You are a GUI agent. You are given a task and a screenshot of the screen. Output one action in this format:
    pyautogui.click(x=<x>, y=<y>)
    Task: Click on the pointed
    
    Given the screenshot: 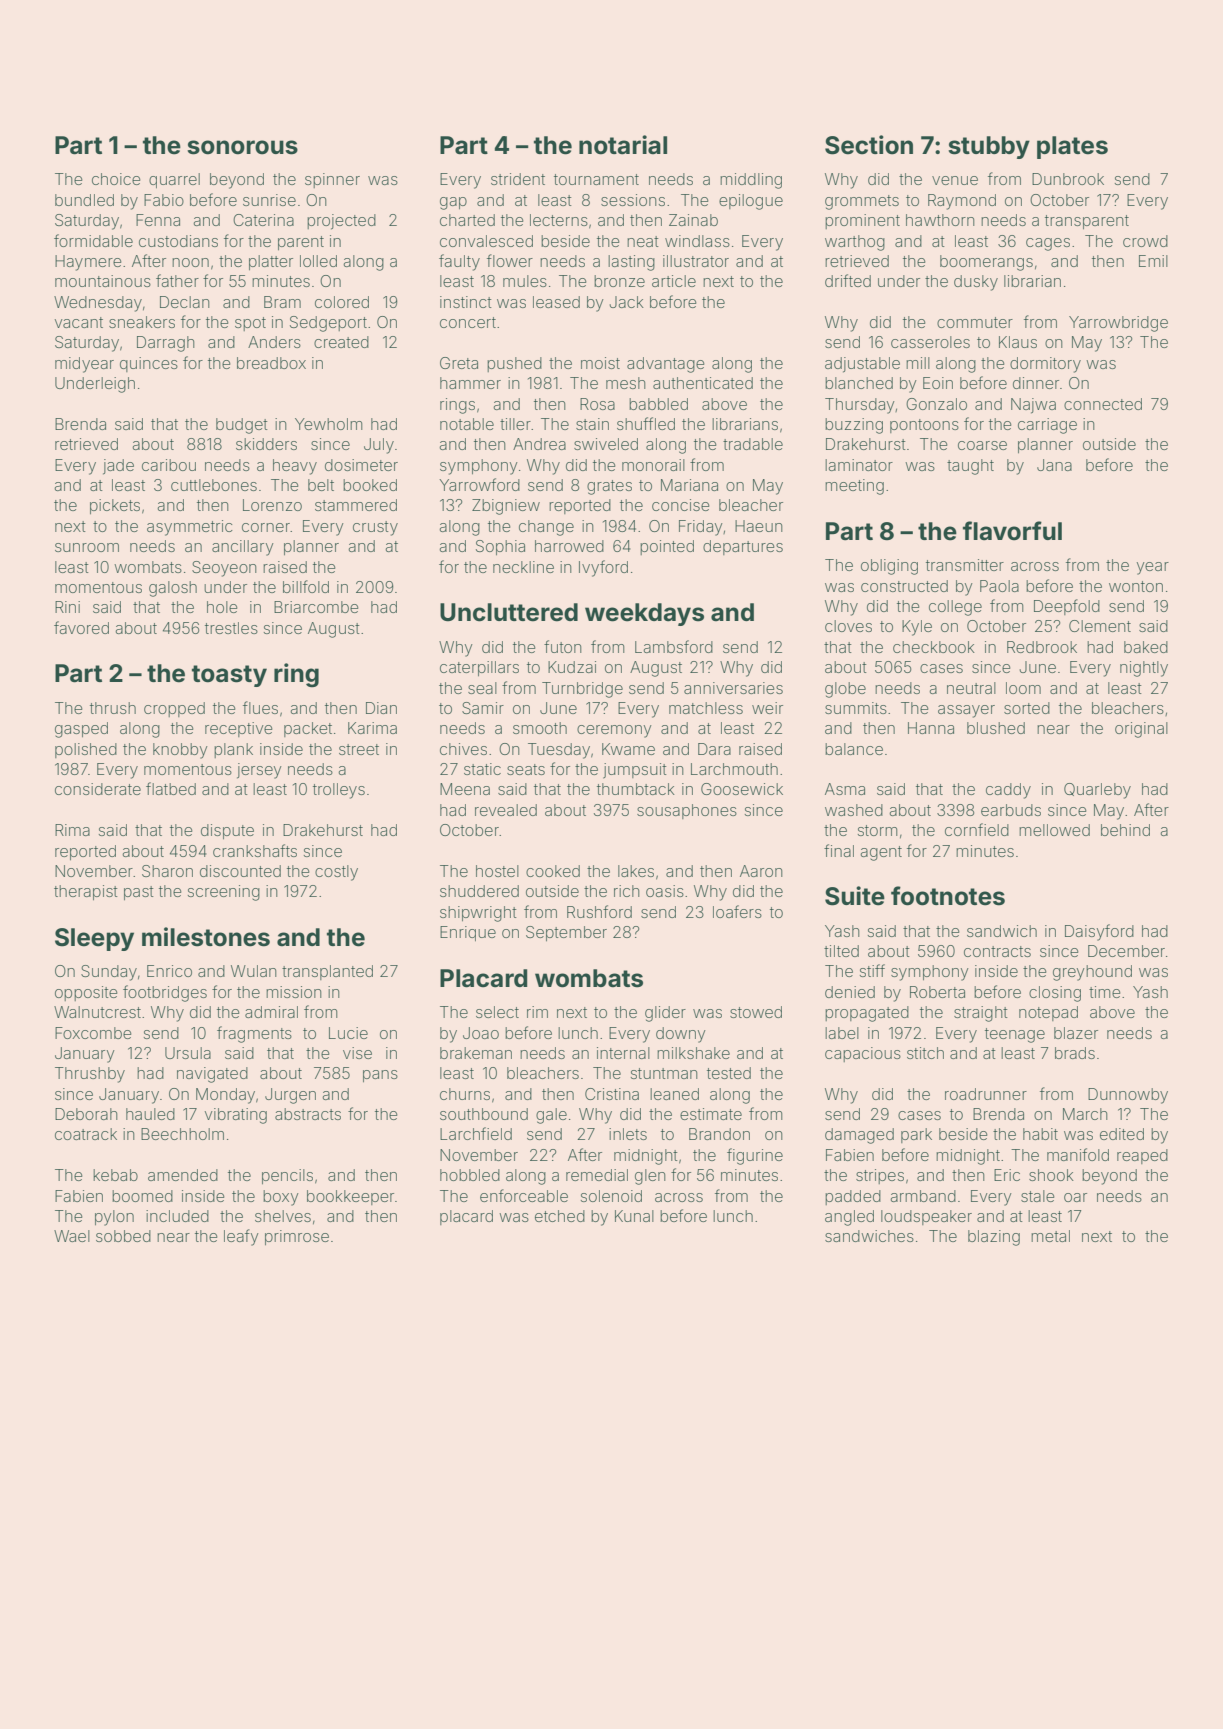 What is the action you would take?
    pyautogui.click(x=667, y=547)
